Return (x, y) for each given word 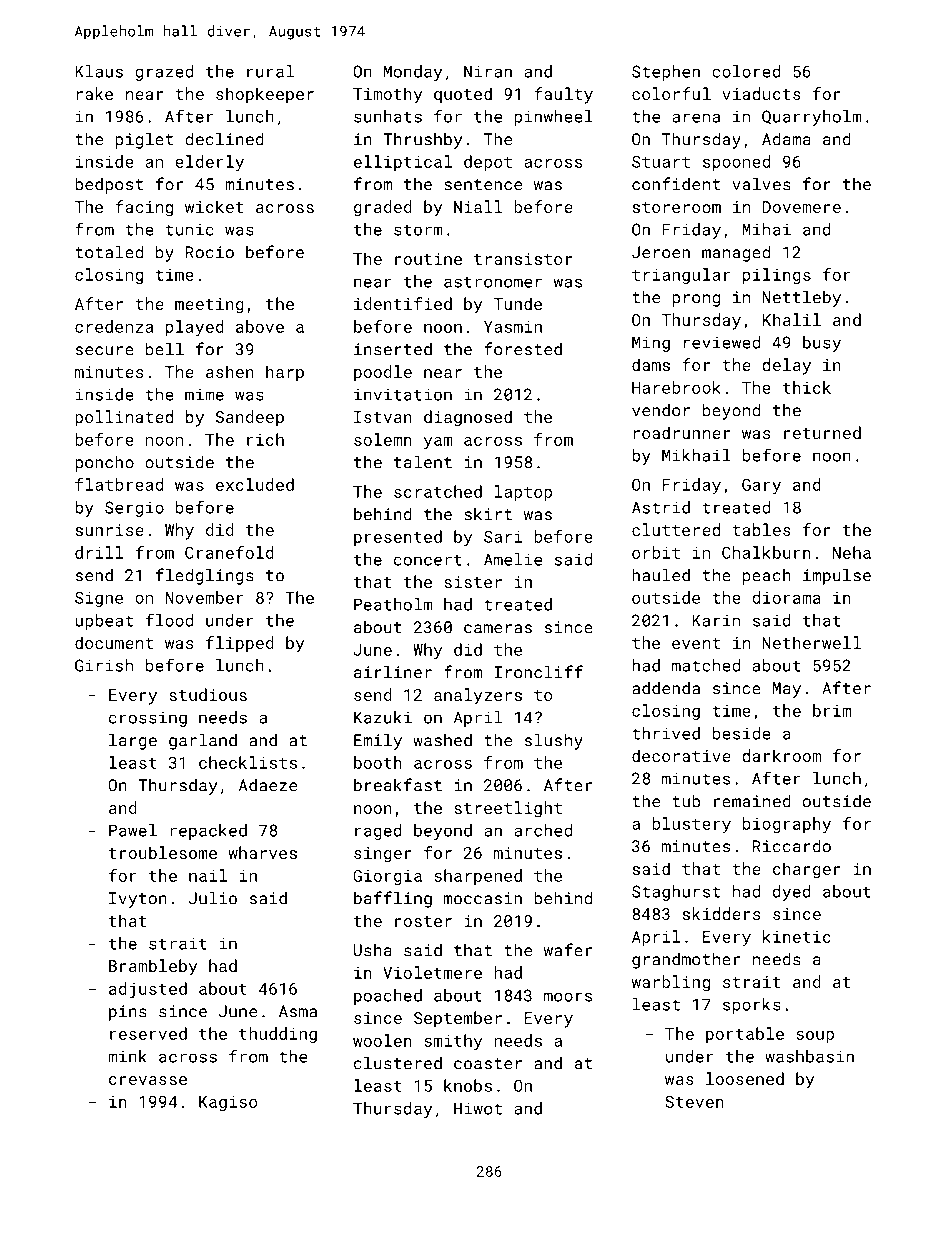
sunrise (110, 530)
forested (523, 349)
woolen (382, 1040)
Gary (761, 486)
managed (736, 253)
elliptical (403, 163)
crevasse (148, 1080)
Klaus (99, 71)
